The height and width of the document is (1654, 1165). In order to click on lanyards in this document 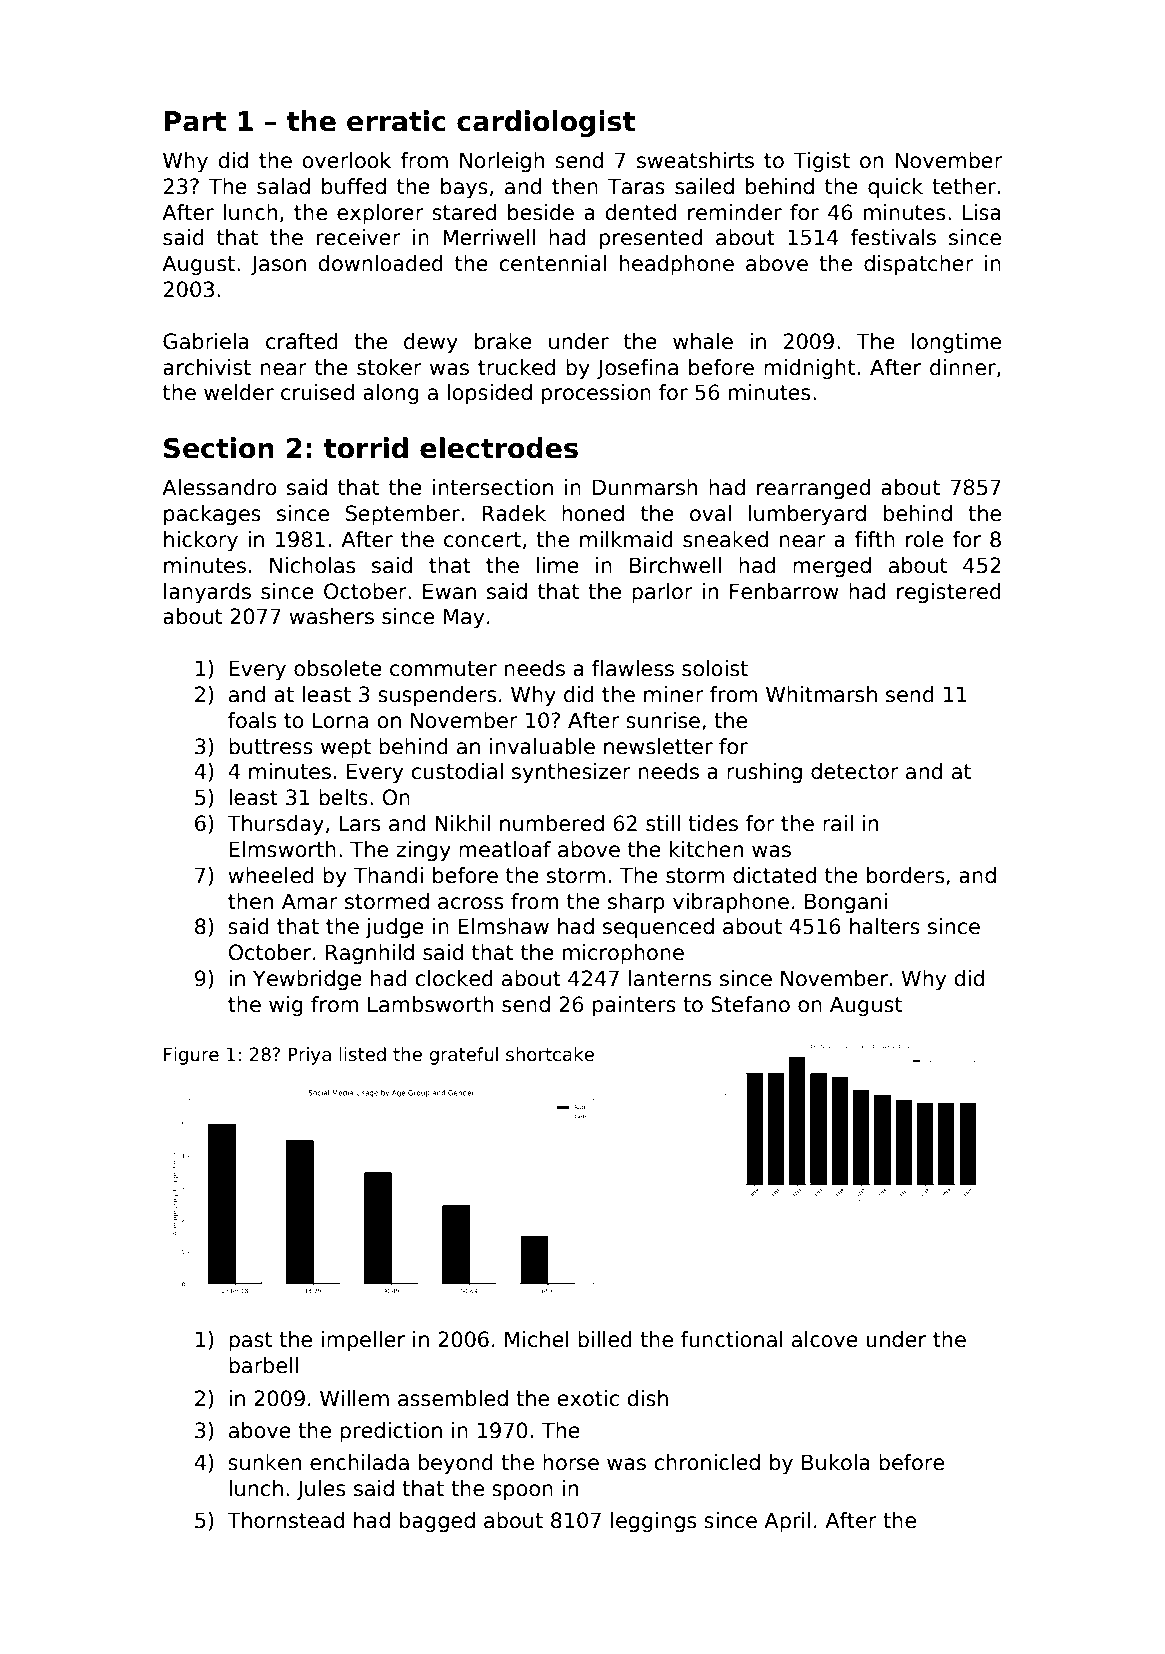, I will do `click(207, 593)`.
